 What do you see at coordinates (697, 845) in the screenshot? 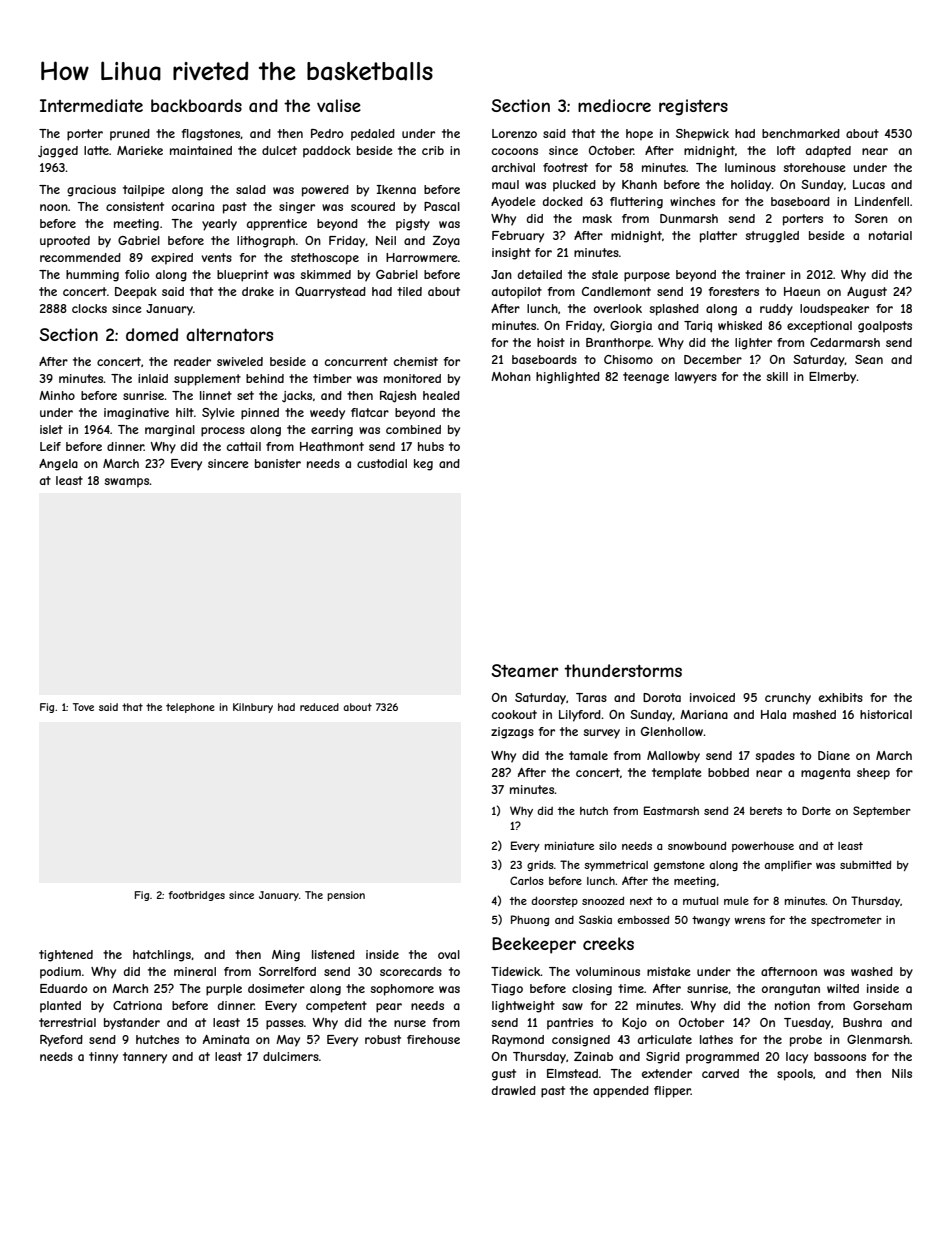
I see `snowbound` at bounding box center [697, 845].
